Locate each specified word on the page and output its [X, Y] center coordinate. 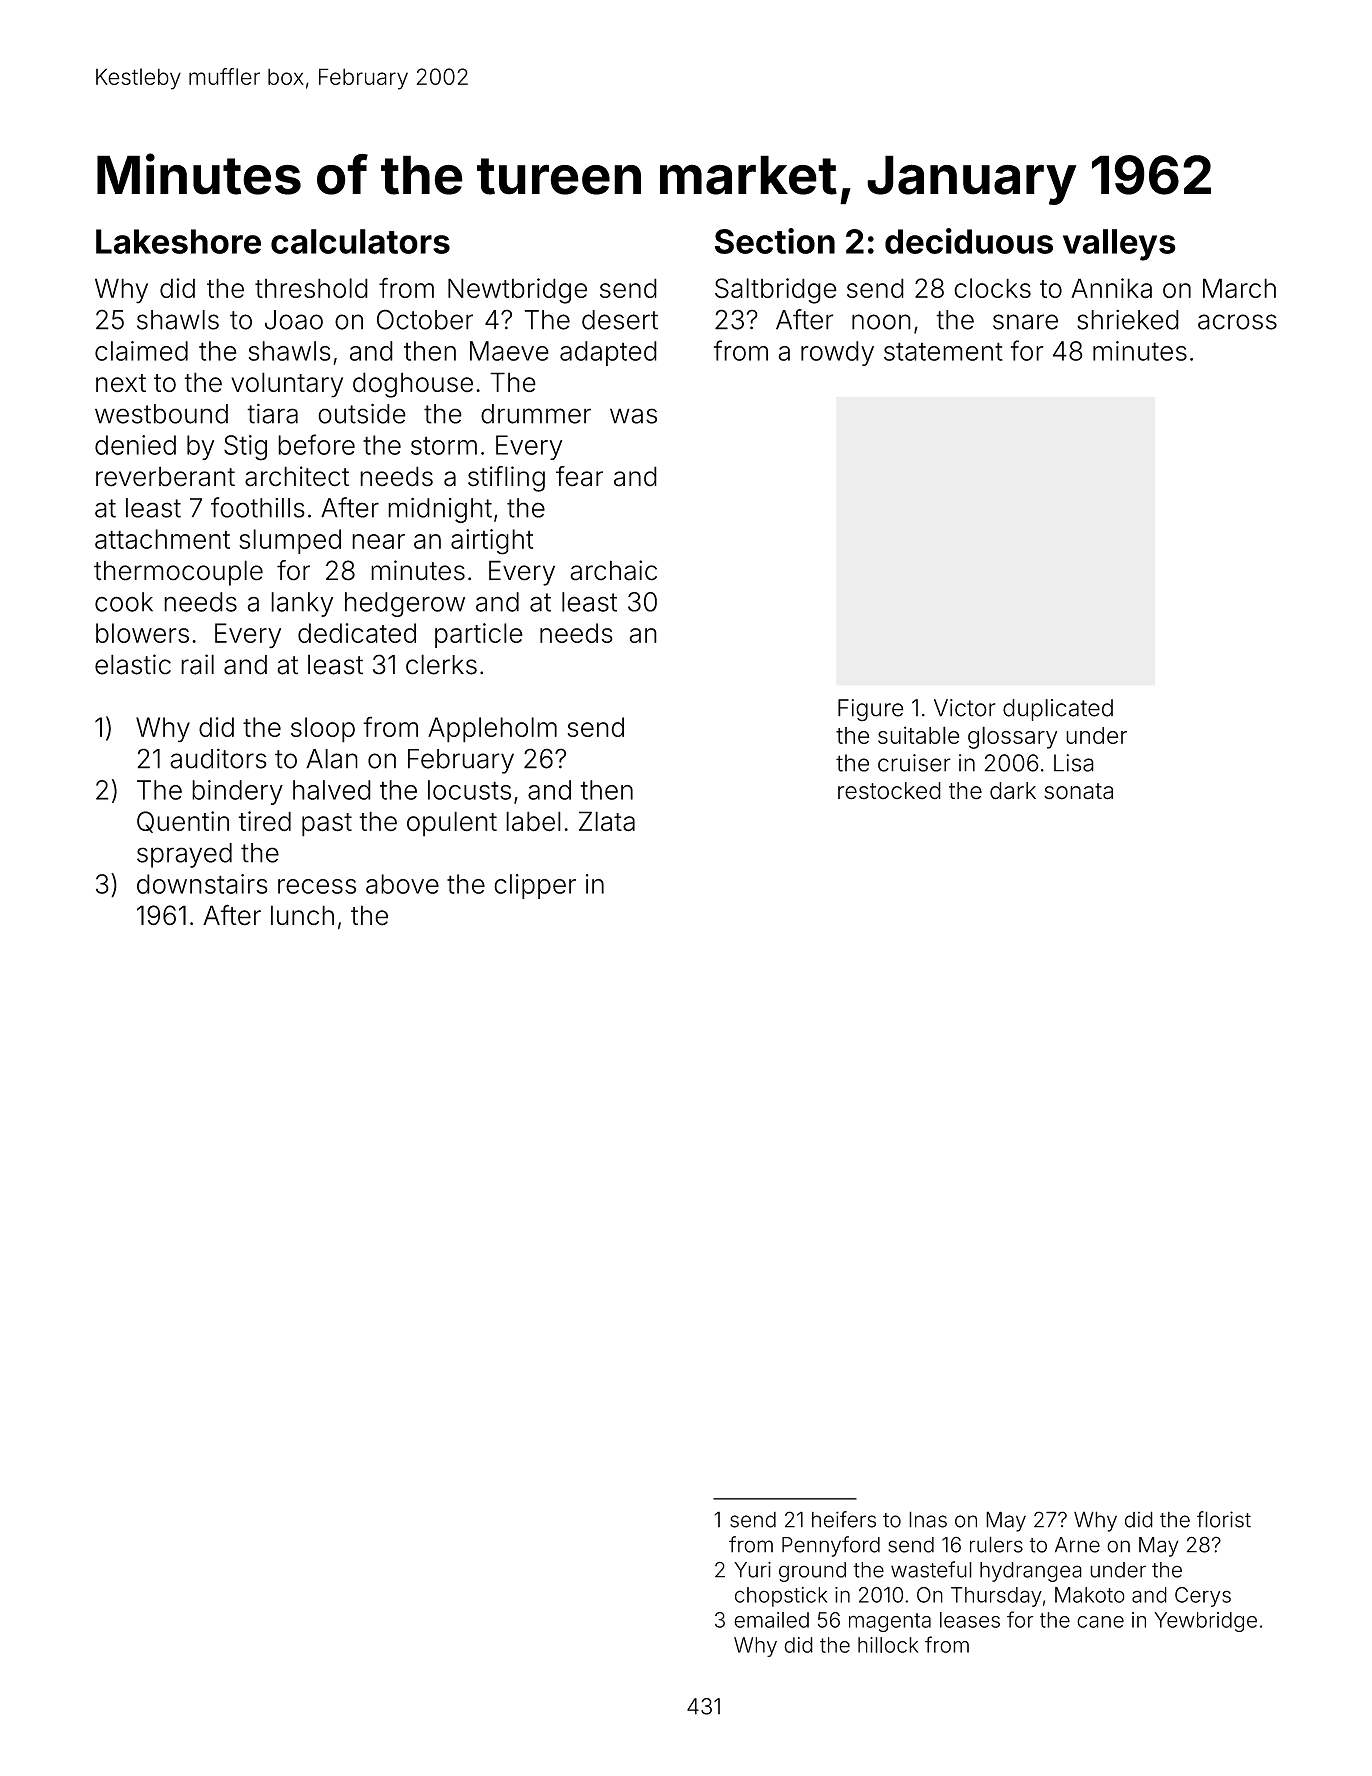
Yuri [752, 1569]
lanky [302, 604]
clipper [535, 886]
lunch [302, 915]
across [1237, 322]
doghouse [413, 385]
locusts [469, 790]
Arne [1077, 1545]
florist [1224, 1519]
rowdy [837, 353]
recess [317, 886]
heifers [844, 1519]
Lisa [1074, 763]
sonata [1078, 791]
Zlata [607, 821]
